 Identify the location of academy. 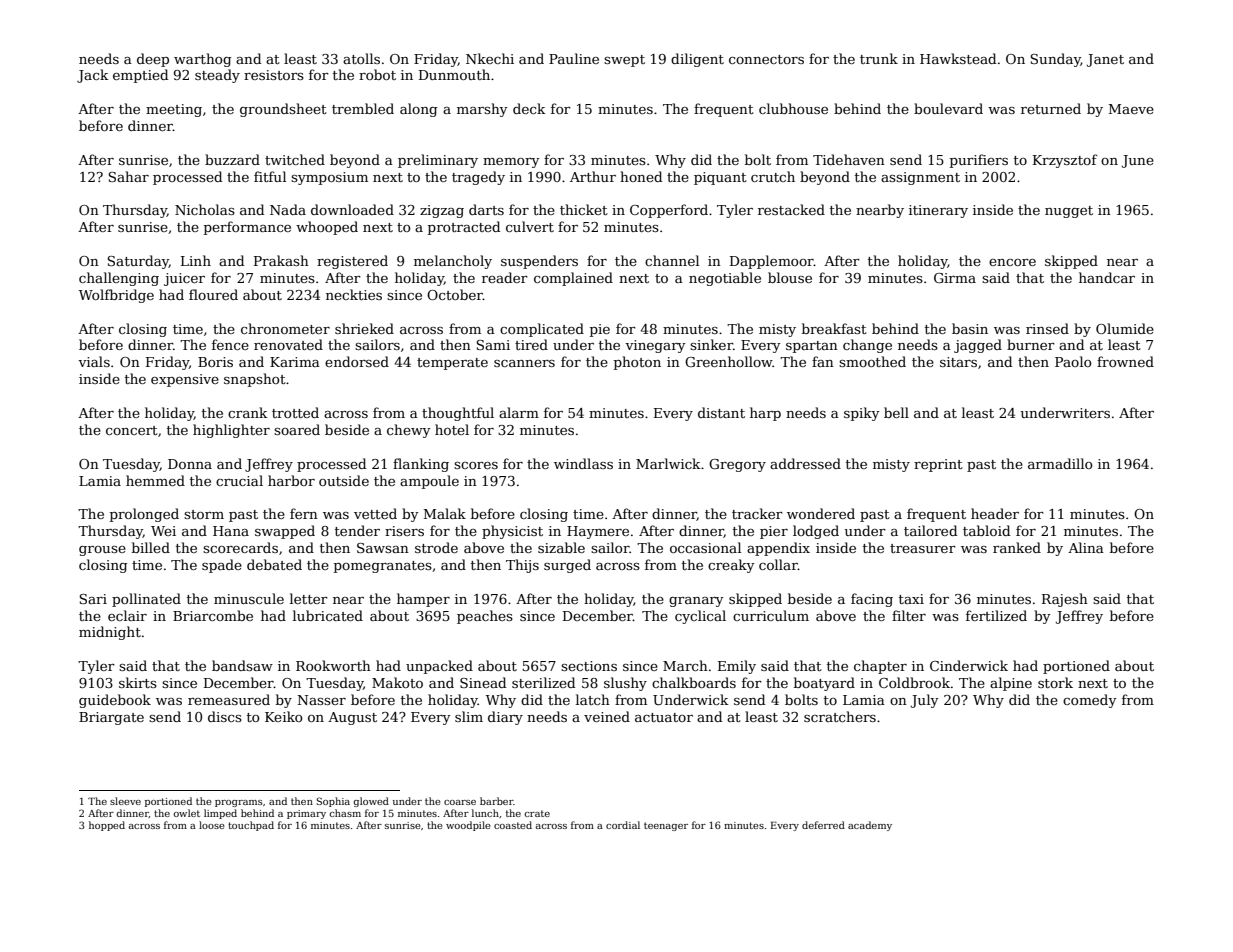
(870, 826).
